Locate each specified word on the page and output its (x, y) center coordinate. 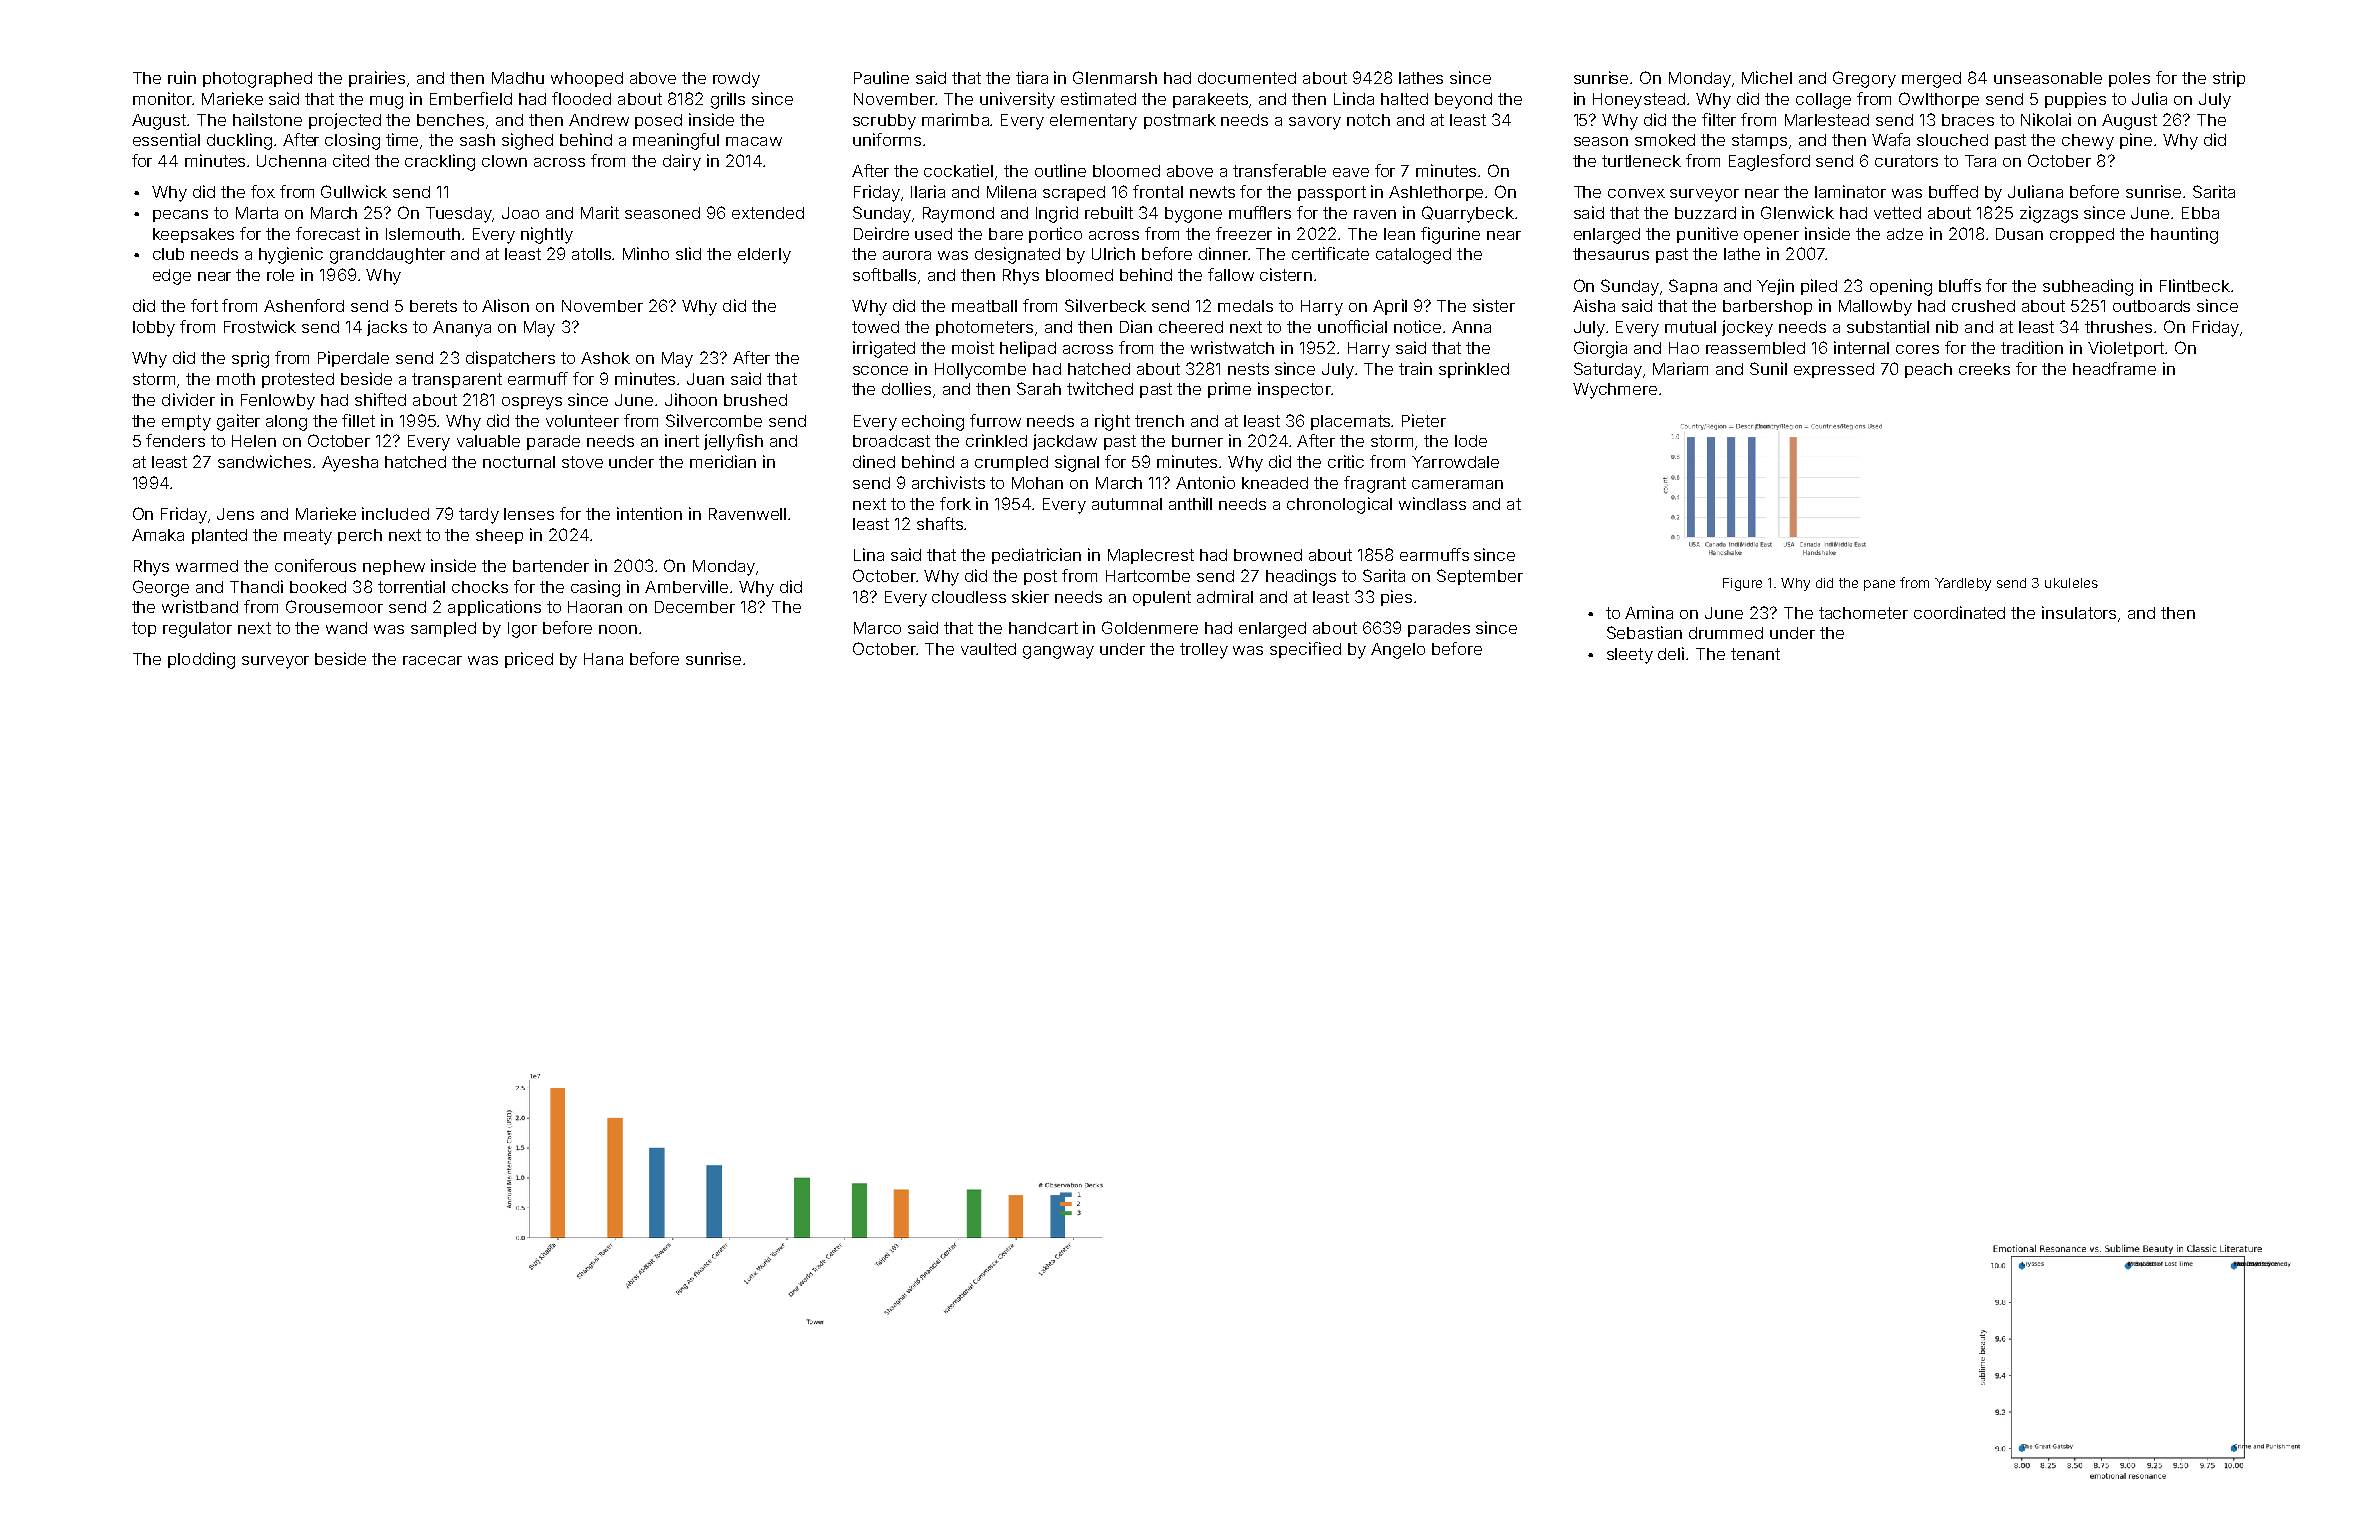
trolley (1204, 651)
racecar (432, 660)
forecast (328, 233)
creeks (1984, 369)
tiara (1032, 77)
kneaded (1275, 483)
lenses (529, 514)
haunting (2184, 235)
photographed (257, 80)
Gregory (1864, 79)
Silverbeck (1105, 305)
